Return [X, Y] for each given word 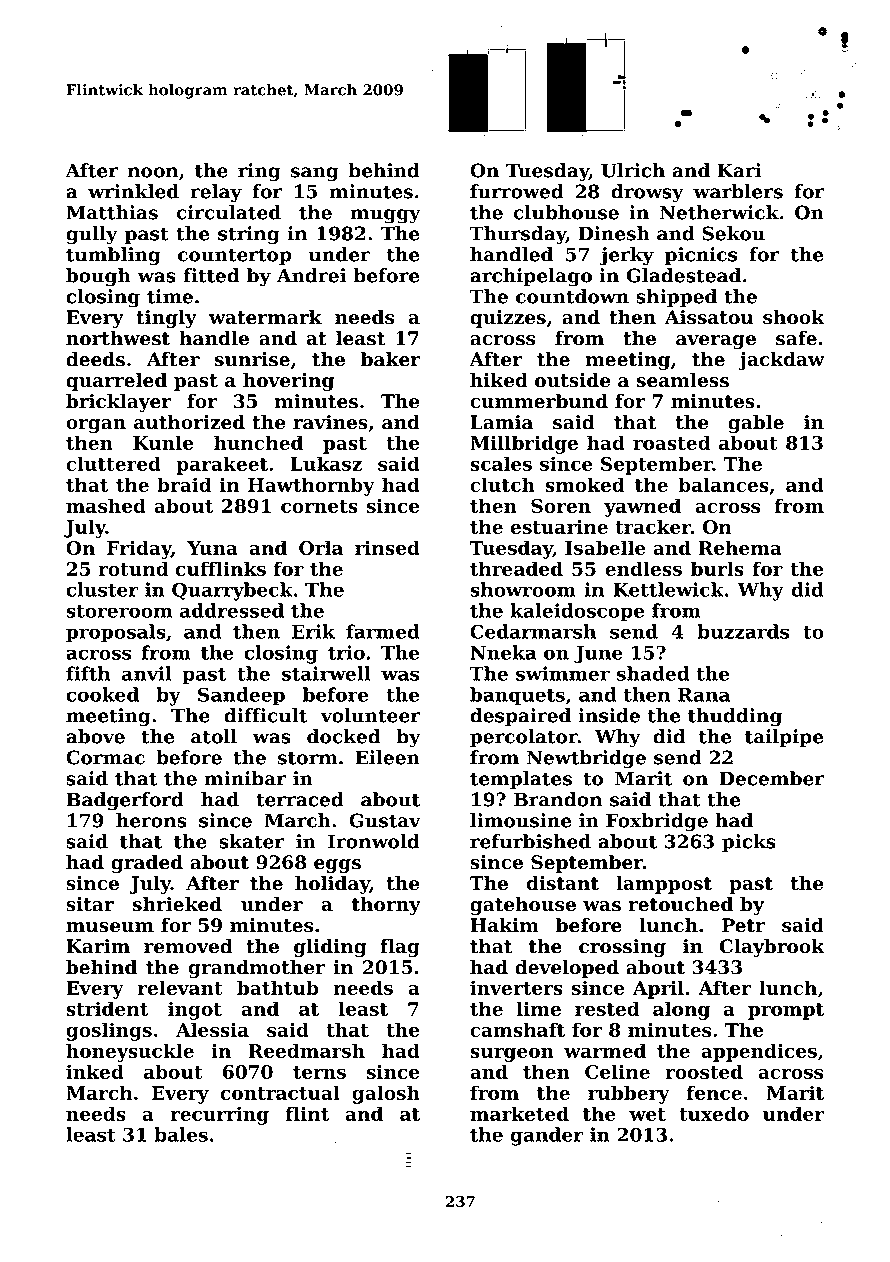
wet [647, 1114]
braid [184, 484]
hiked [499, 380]
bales [181, 1134]
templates [521, 780]
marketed [519, 1113]
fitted [211, 275]
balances [723, 484]
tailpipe [784, 738]
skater [252, 841]
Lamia [501, 422]
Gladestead [684, 275]
